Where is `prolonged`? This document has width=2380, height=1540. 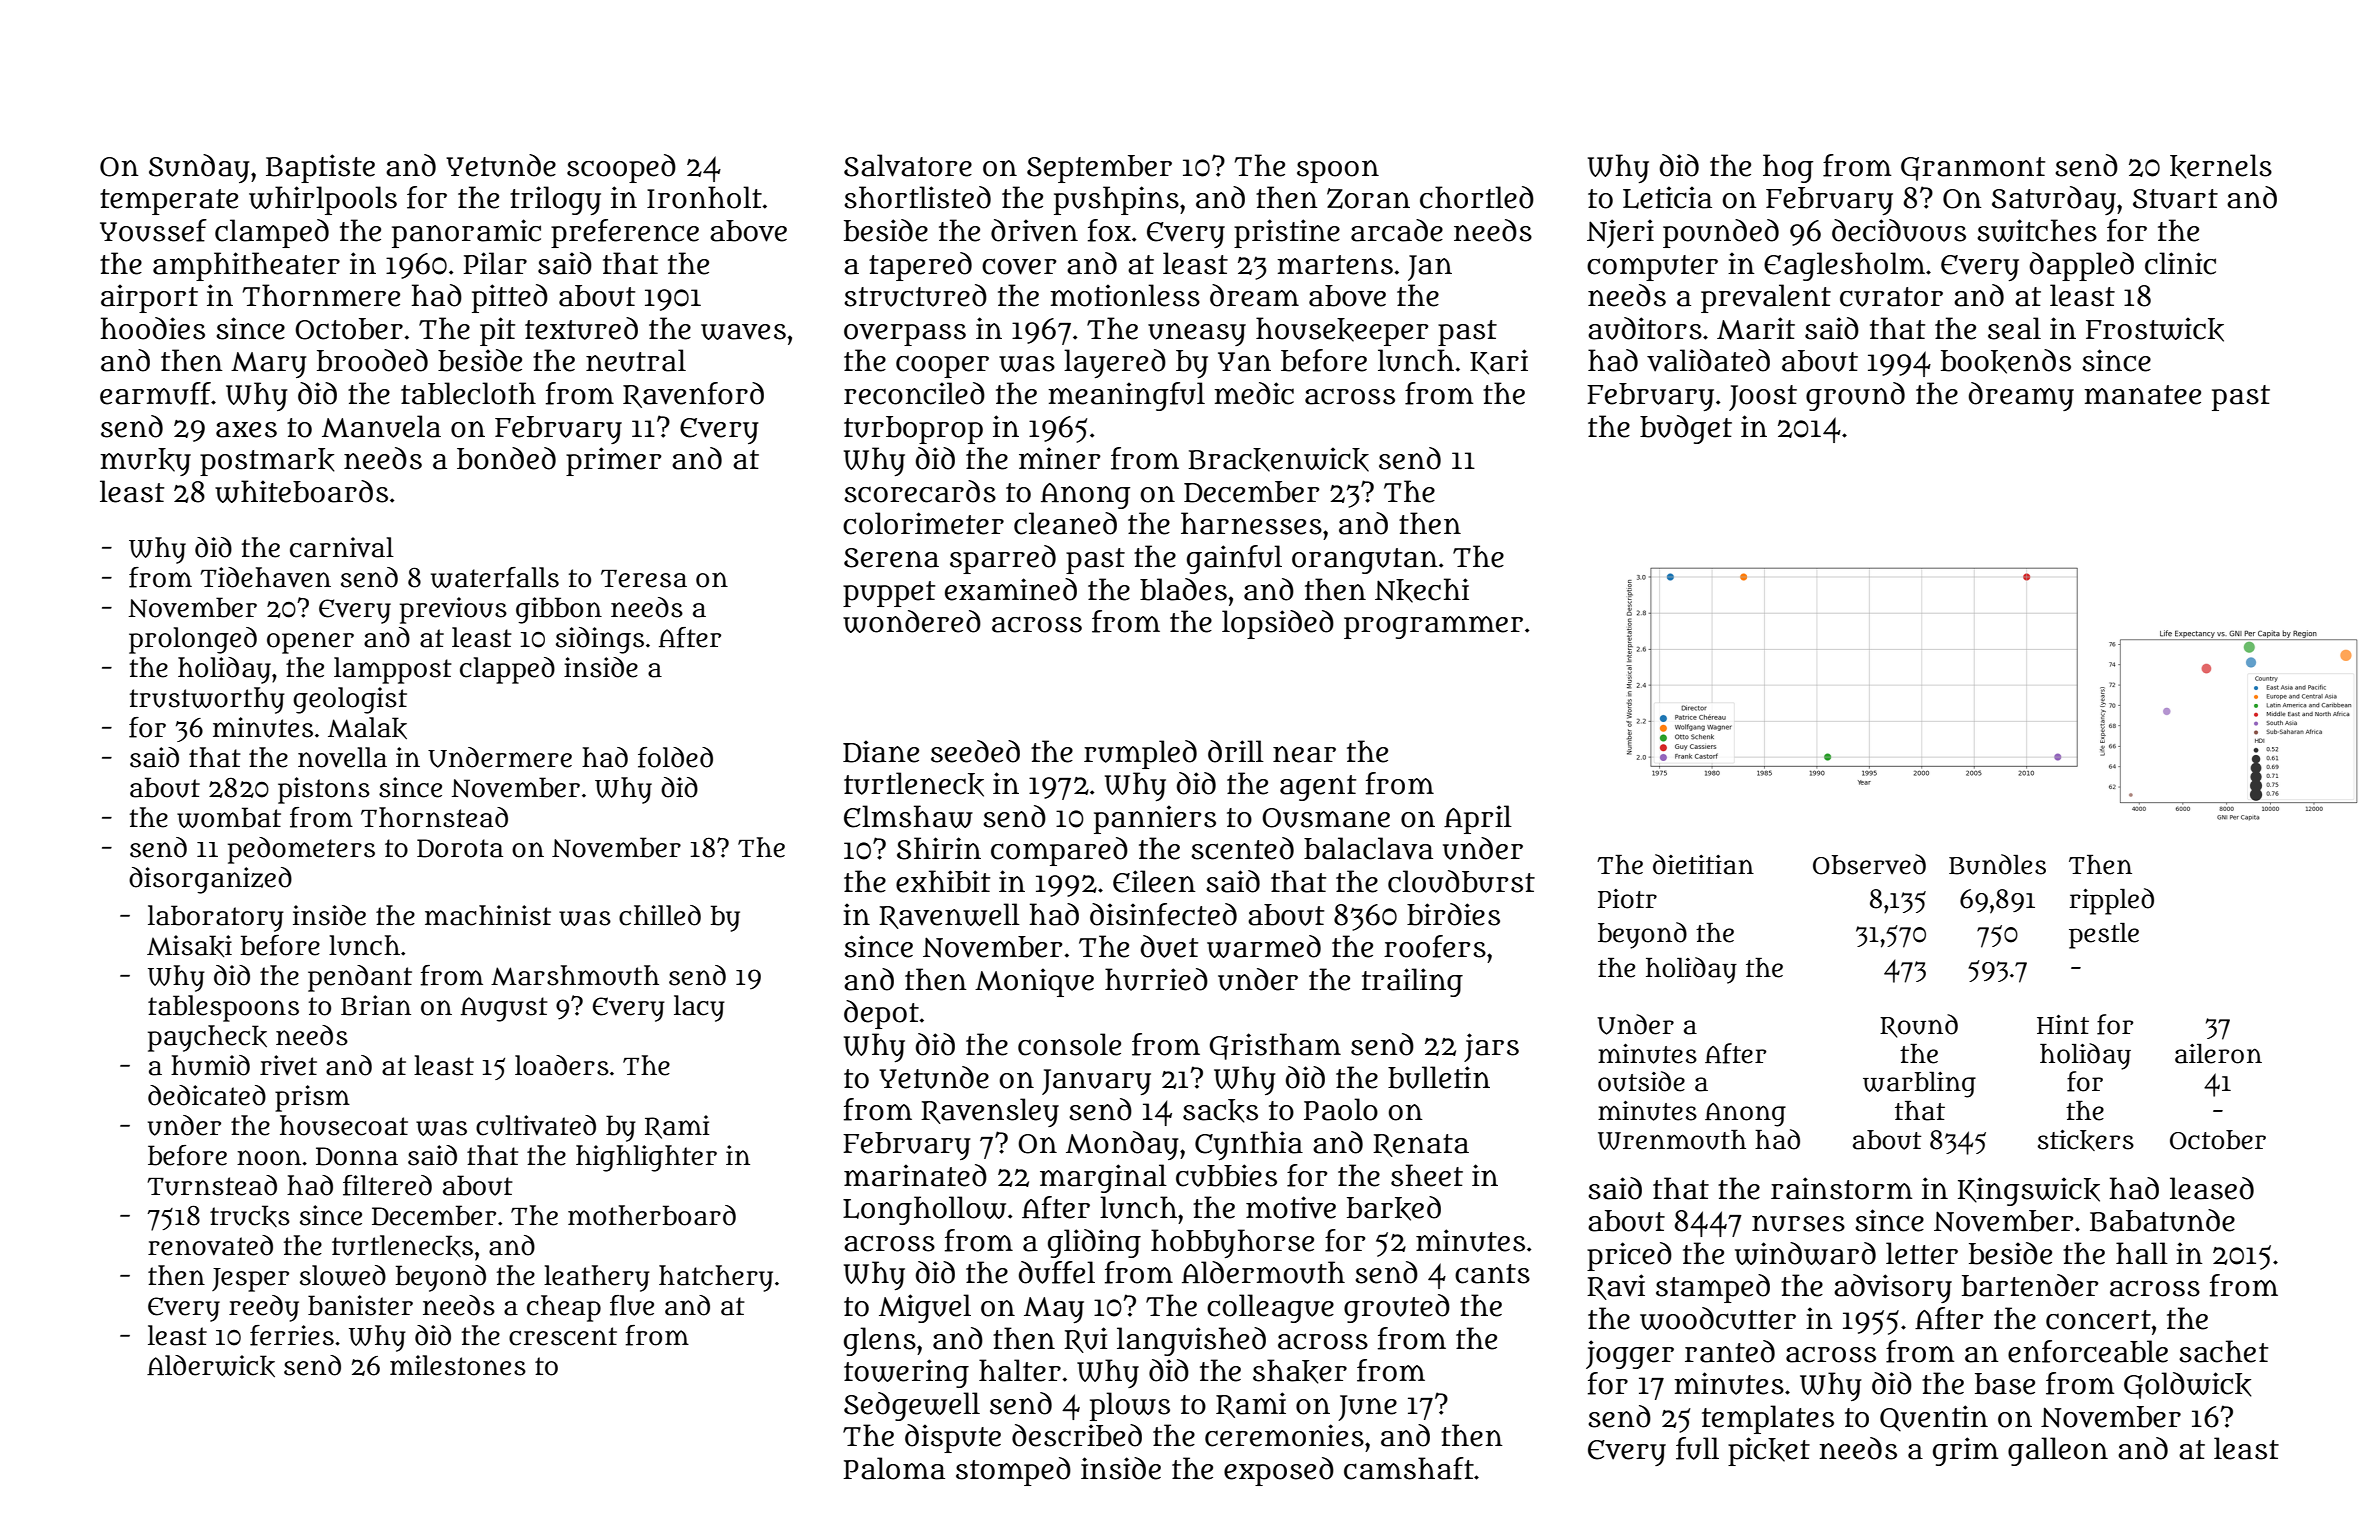 prolonged is located at coordinates (193, 640).
